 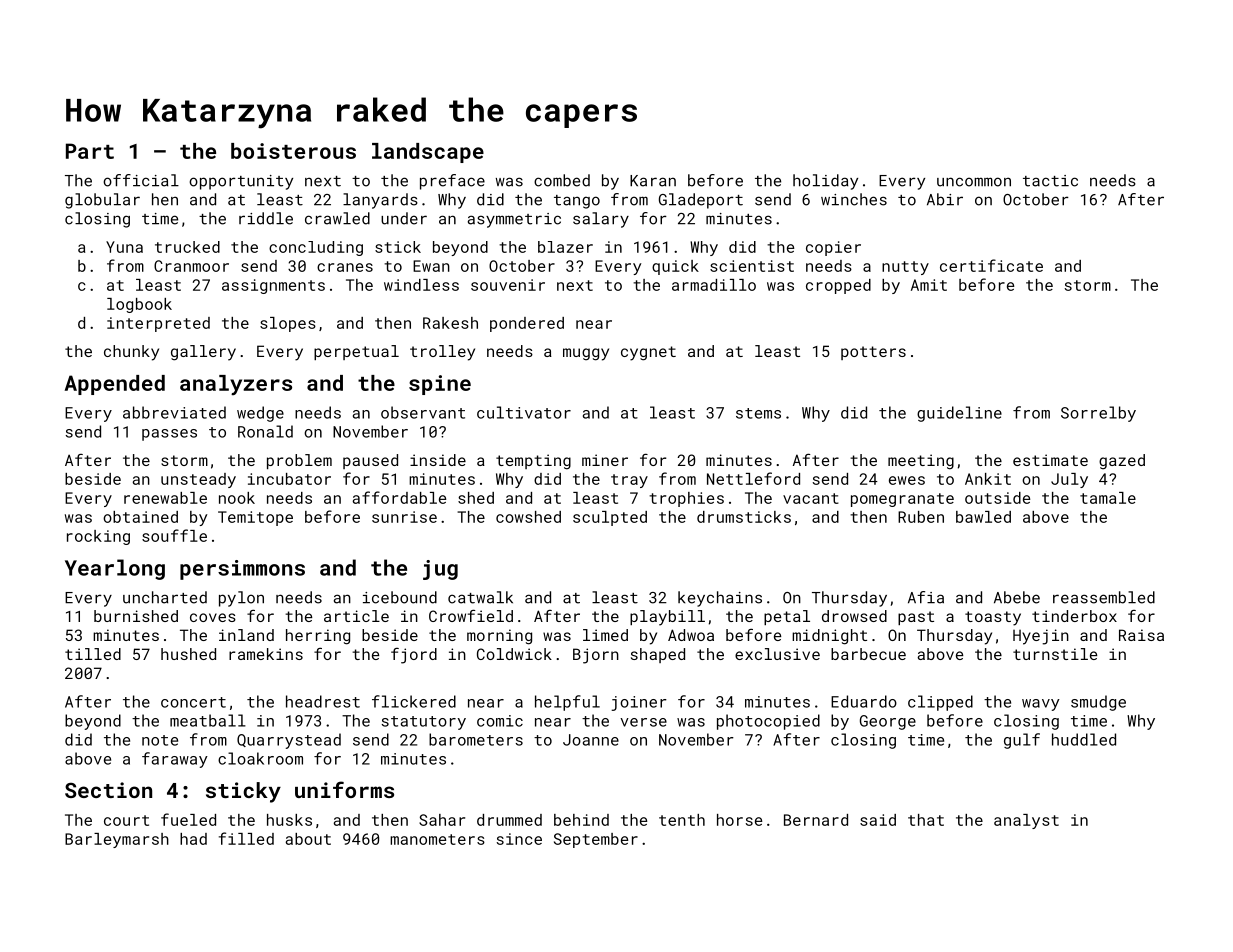 What do you see at coordinates (115, 385) in the screenshot?
I see `Appended` at bounding box center [115, 385].
